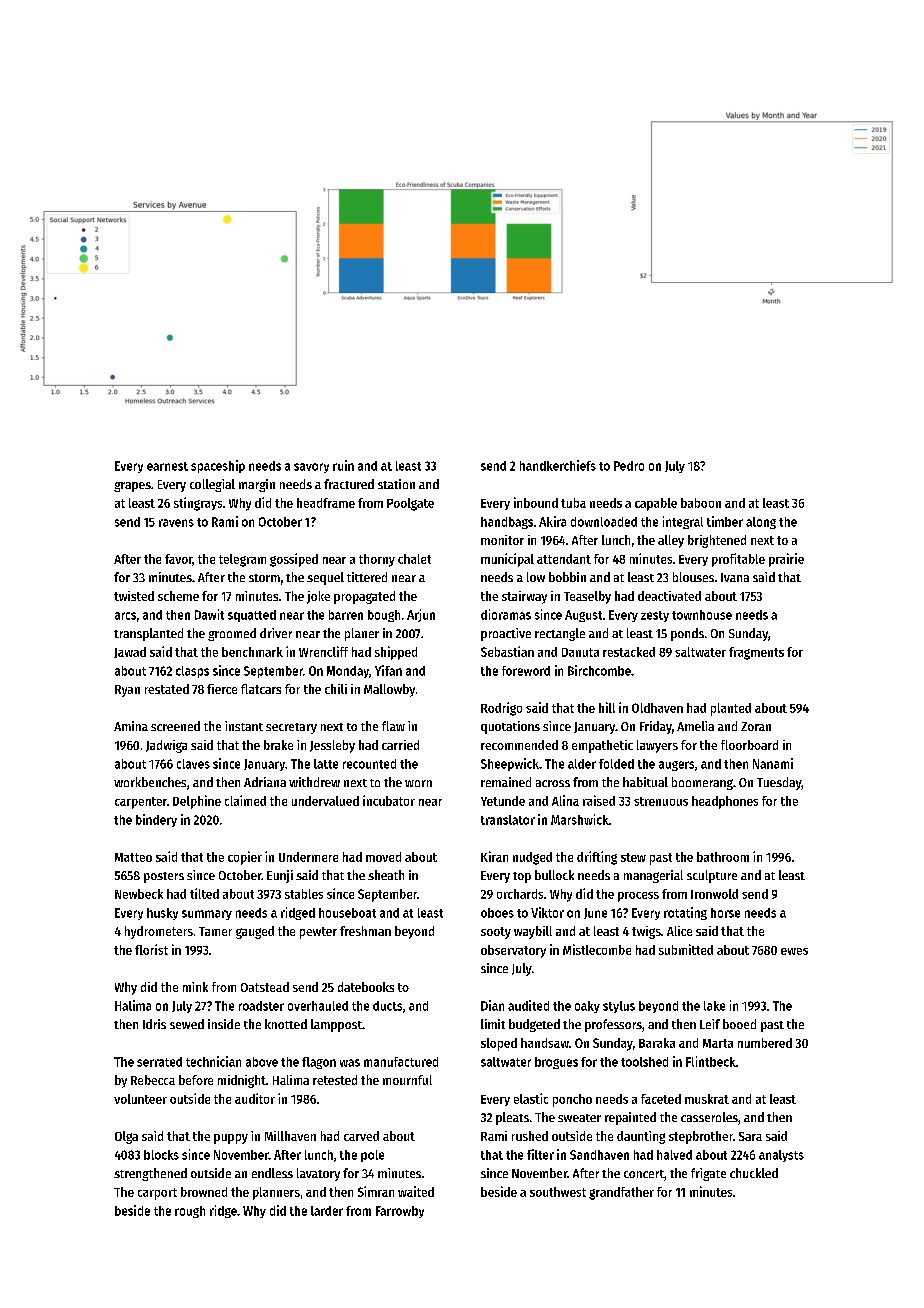 The height and width of the image is (1308, 924). What do you see at coordinates (127, 691) in the image?
I see `Ryan` at bounding box center [127, 691].
